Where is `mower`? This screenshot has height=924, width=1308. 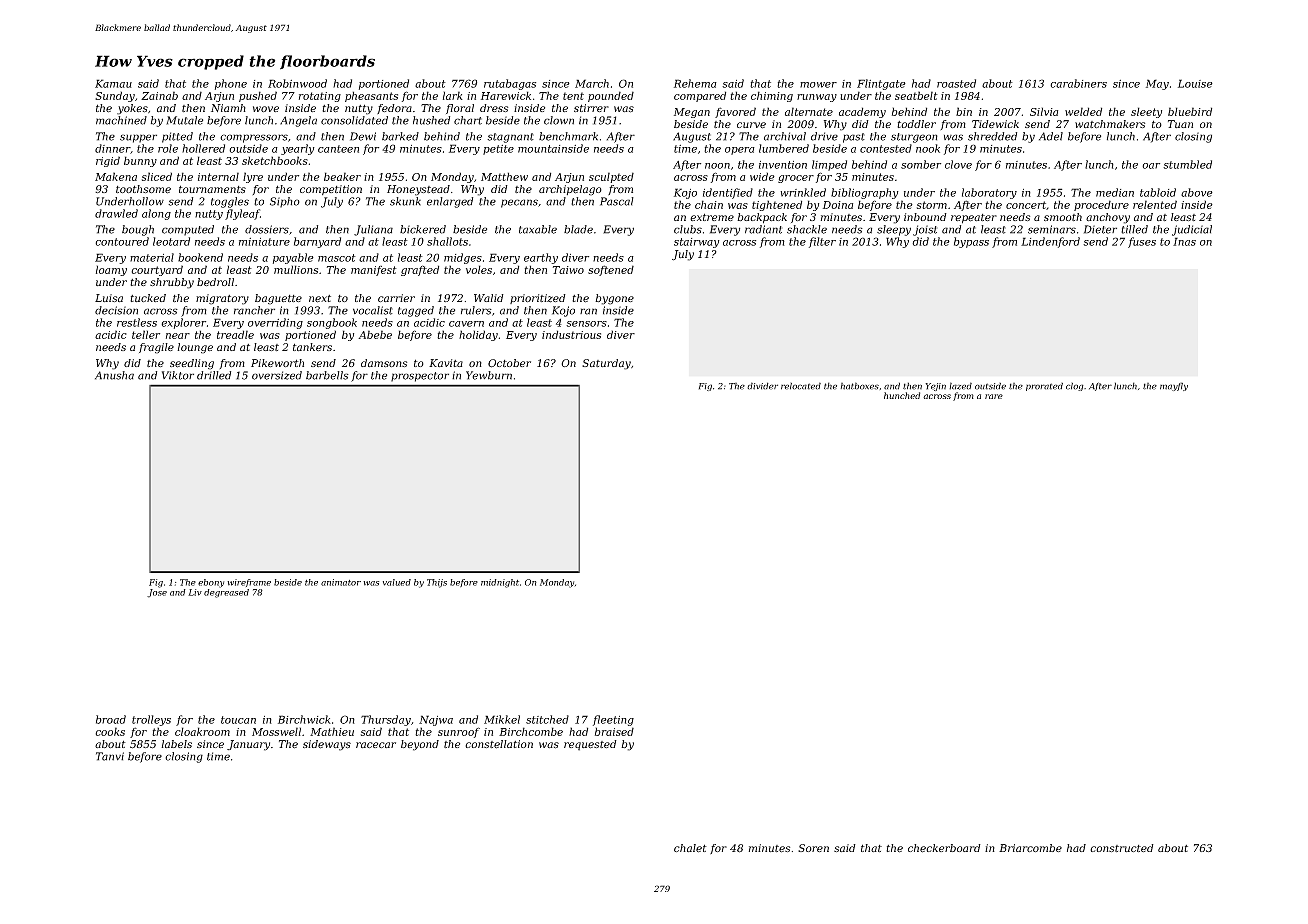 mower is located at coordinates (818, 85).
